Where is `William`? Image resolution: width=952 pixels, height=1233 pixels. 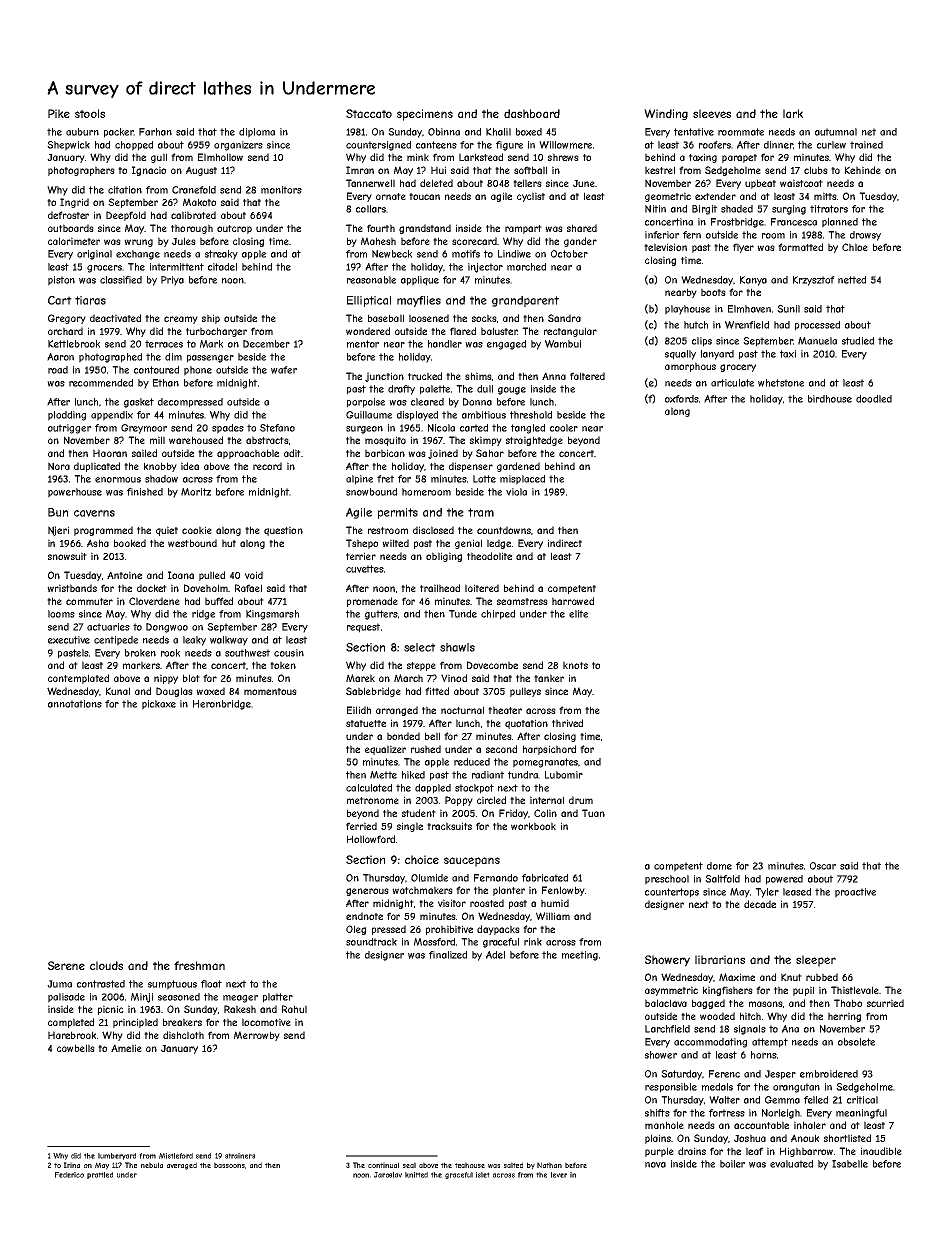 William is located at coordinates (553, 916).
